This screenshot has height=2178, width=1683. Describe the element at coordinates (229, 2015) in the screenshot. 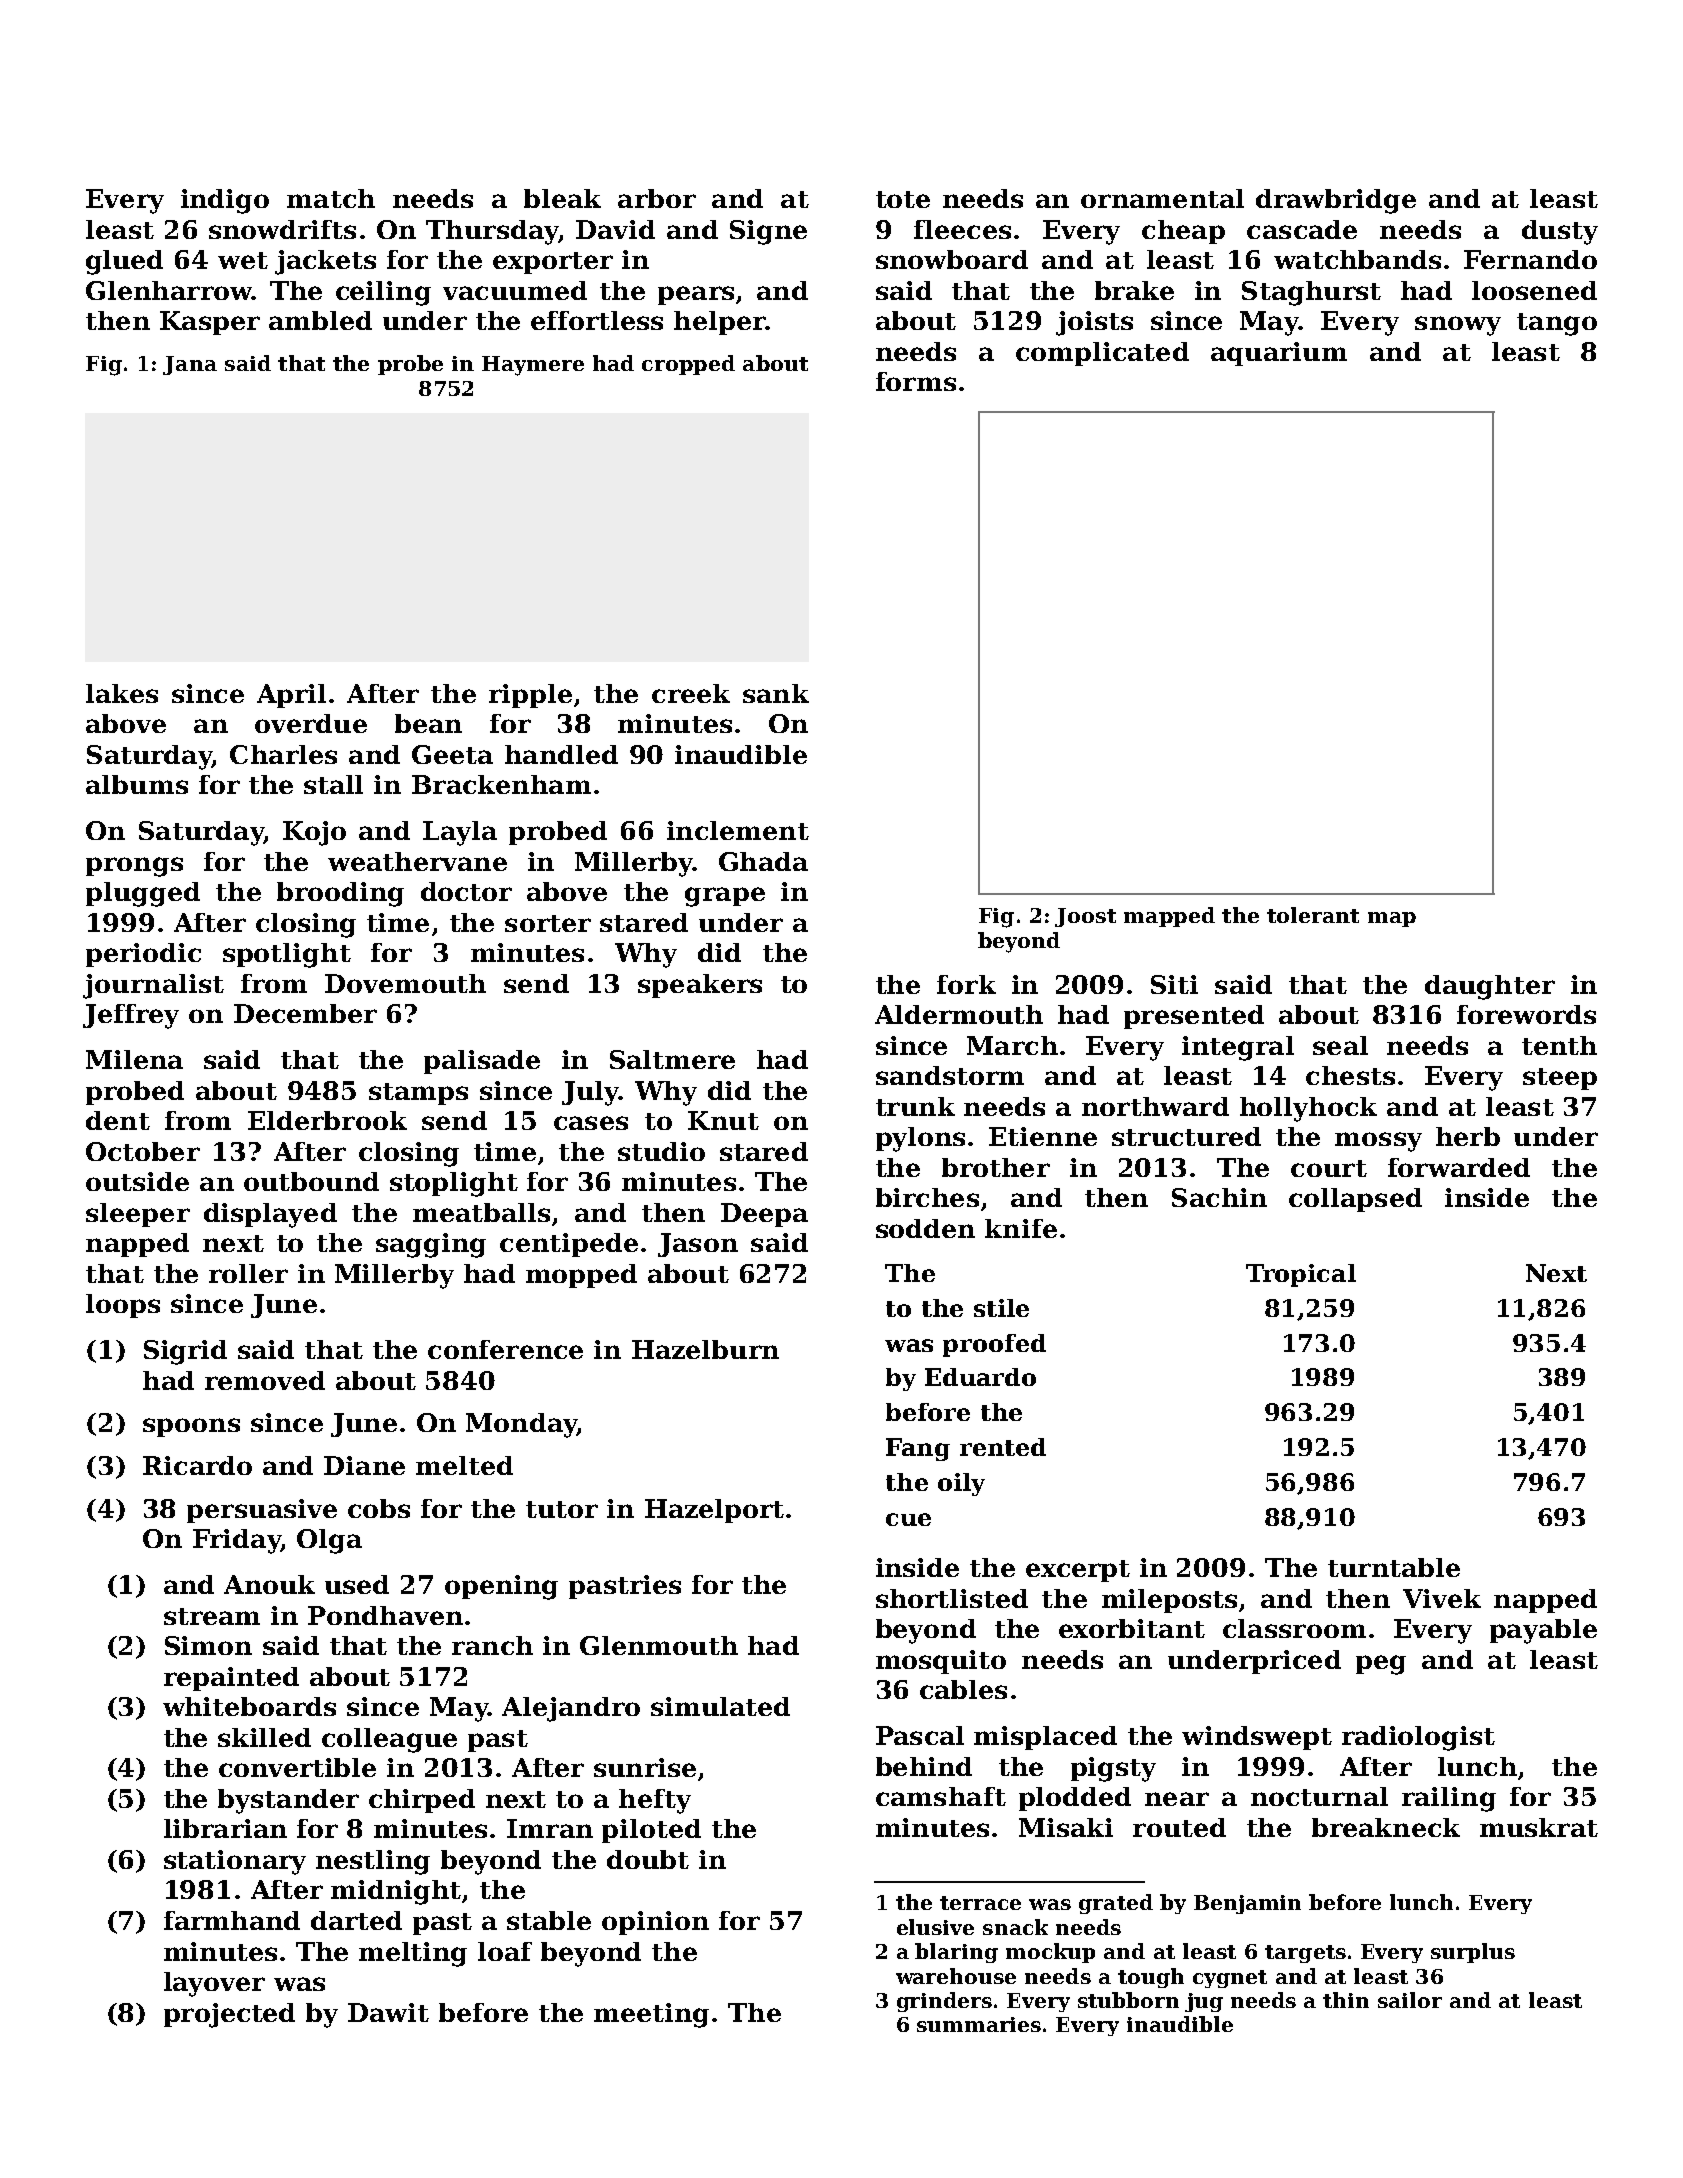

I see `projected` at that location.
